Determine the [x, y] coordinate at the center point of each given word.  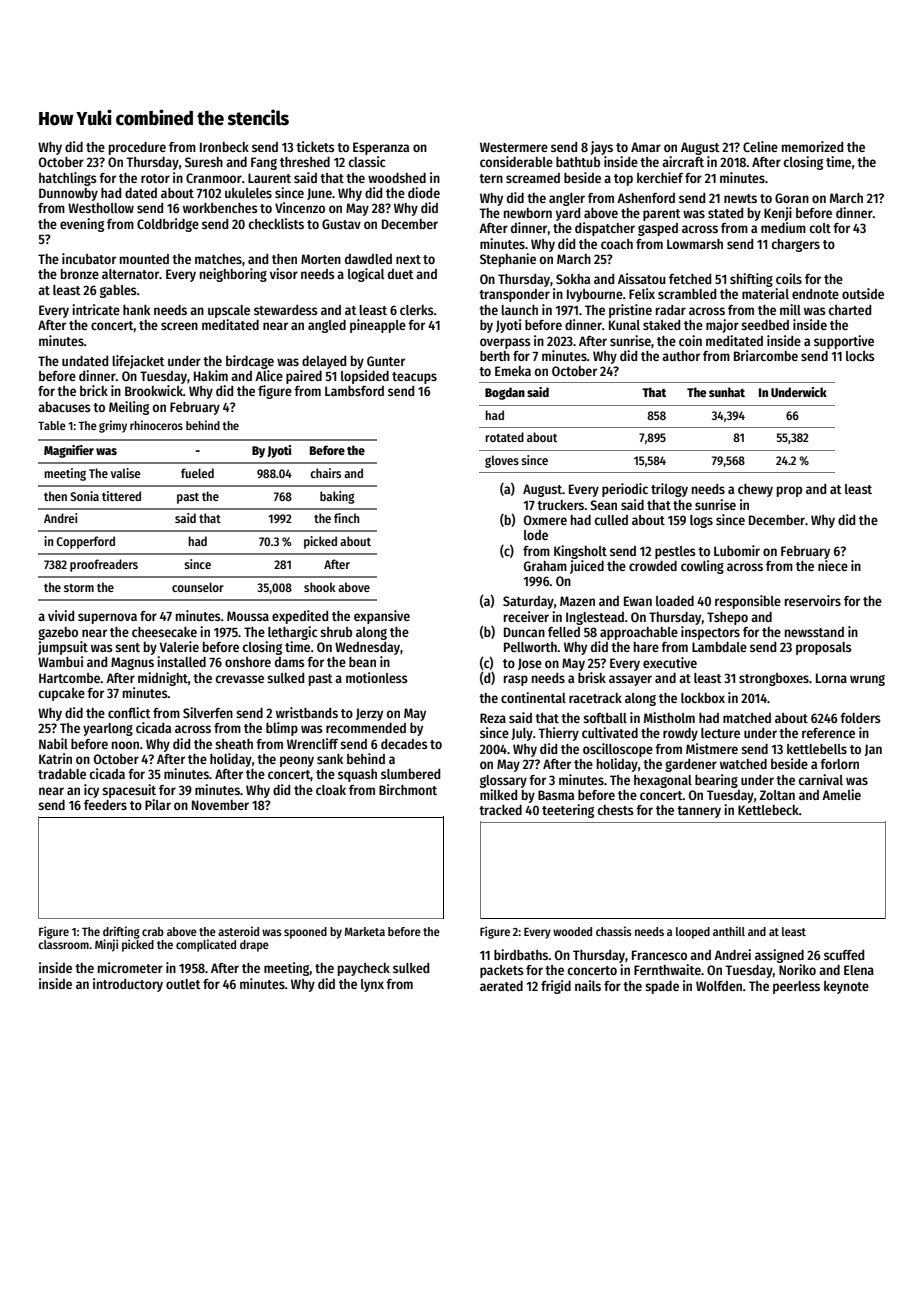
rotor [155, 178]
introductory [128, 985]
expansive [382, 617]
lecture [720, 733]
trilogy [669, 490]
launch [519, 310]
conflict [129, 712]
